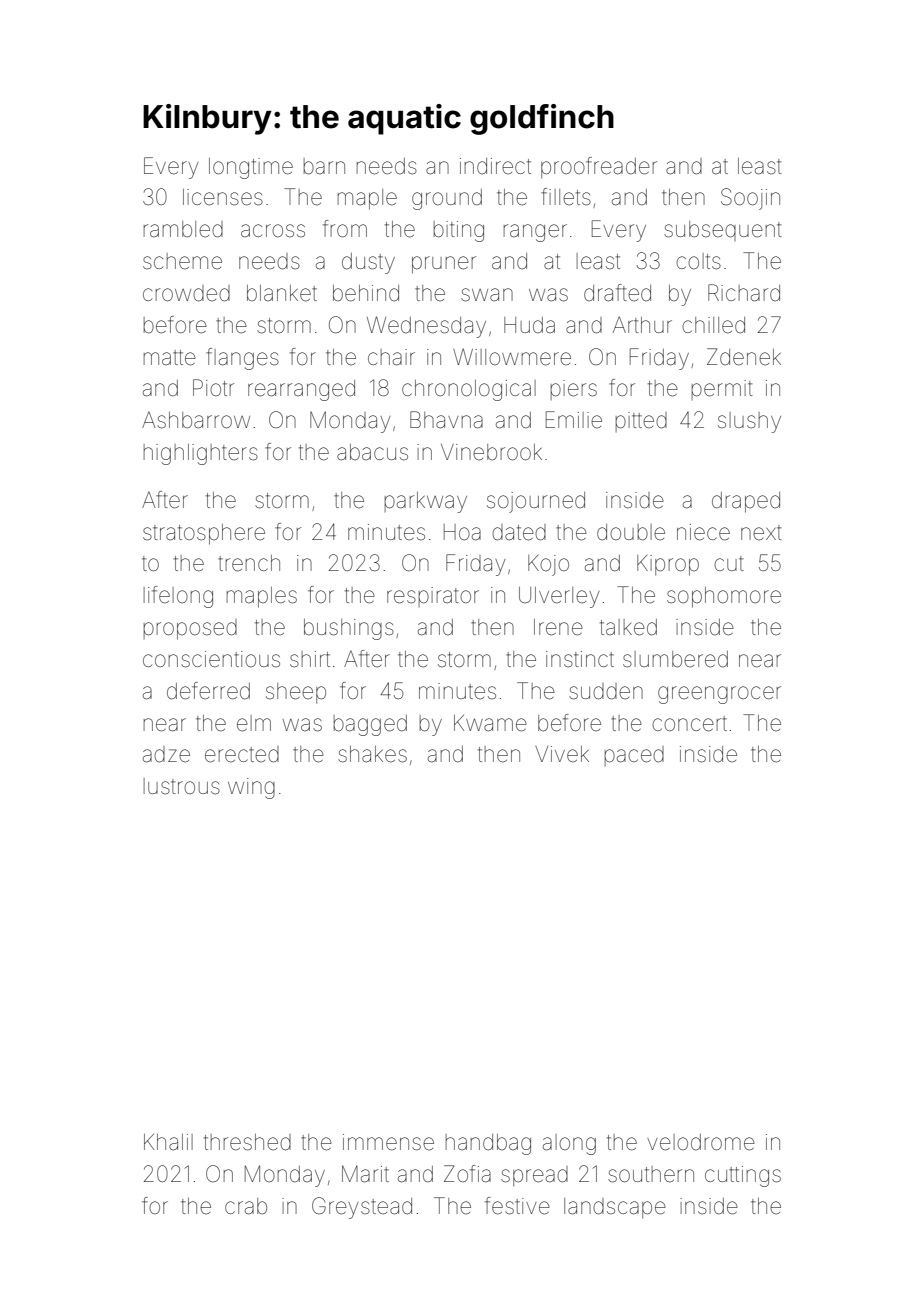  I want to click on Zdenek, so click(744, 357).
